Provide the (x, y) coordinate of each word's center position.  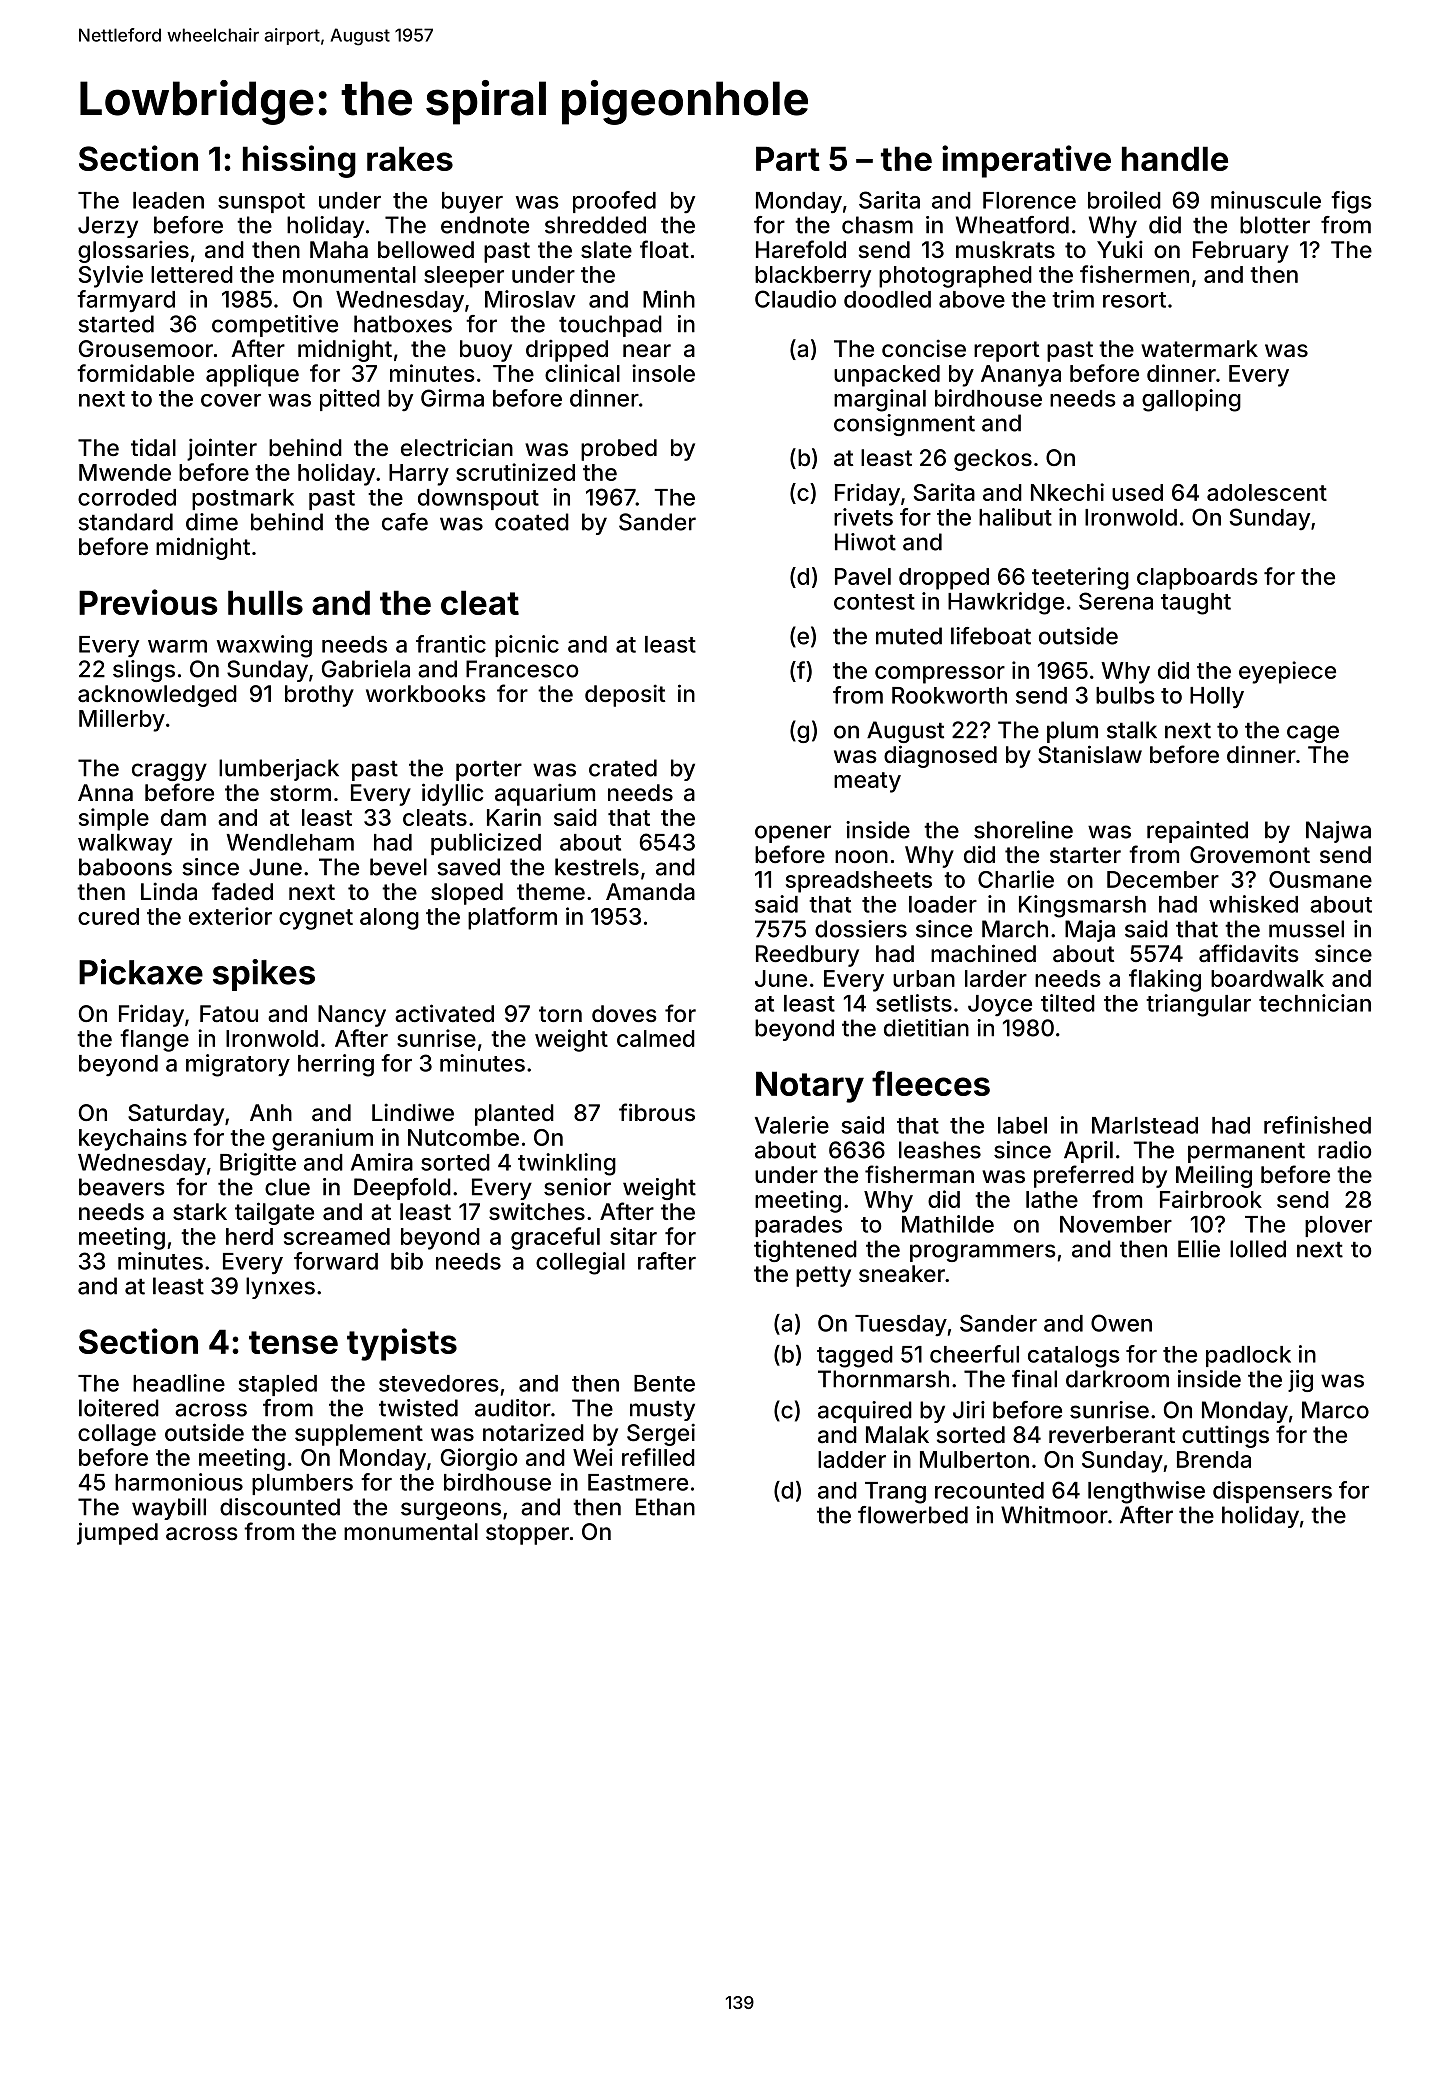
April (1088, 1152)
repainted (1197, 832)
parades (798, 1226)
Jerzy (108, 227)
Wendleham (290, 842)
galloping (1191, 400)
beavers (122, 1187)
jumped (117, 1533)
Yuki (1120, 249)
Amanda (650, 892)
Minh (669, 299)
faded (242, 891)
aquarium (545, 794)
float (664, 249)
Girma (452, 398)
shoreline (1023, 830)
